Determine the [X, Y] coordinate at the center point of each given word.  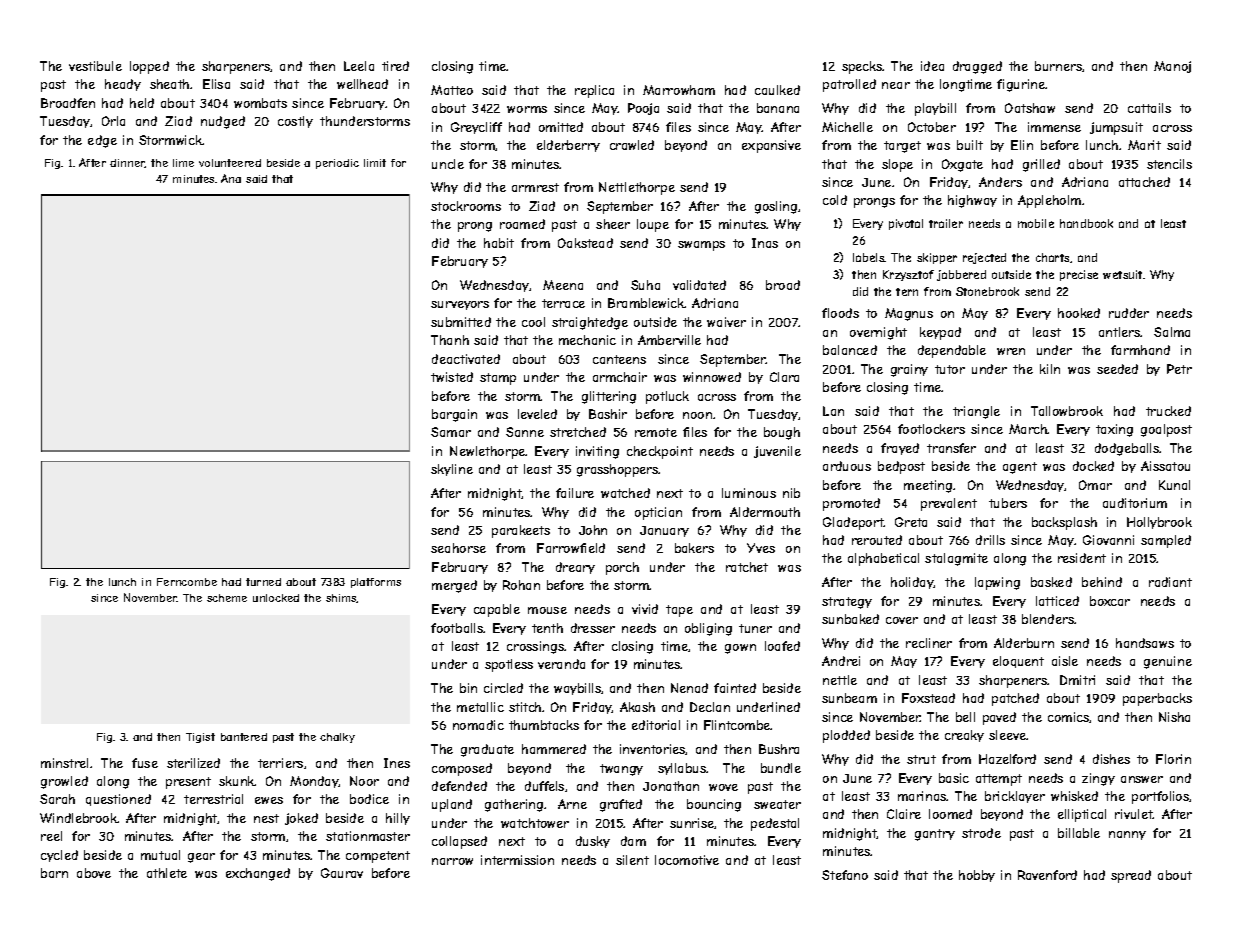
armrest [535, 187]
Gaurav [342, 873]
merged [454, 586]
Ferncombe [187, 582]
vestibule [95, 66]
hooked [1079, 313]
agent [1020, 468]
